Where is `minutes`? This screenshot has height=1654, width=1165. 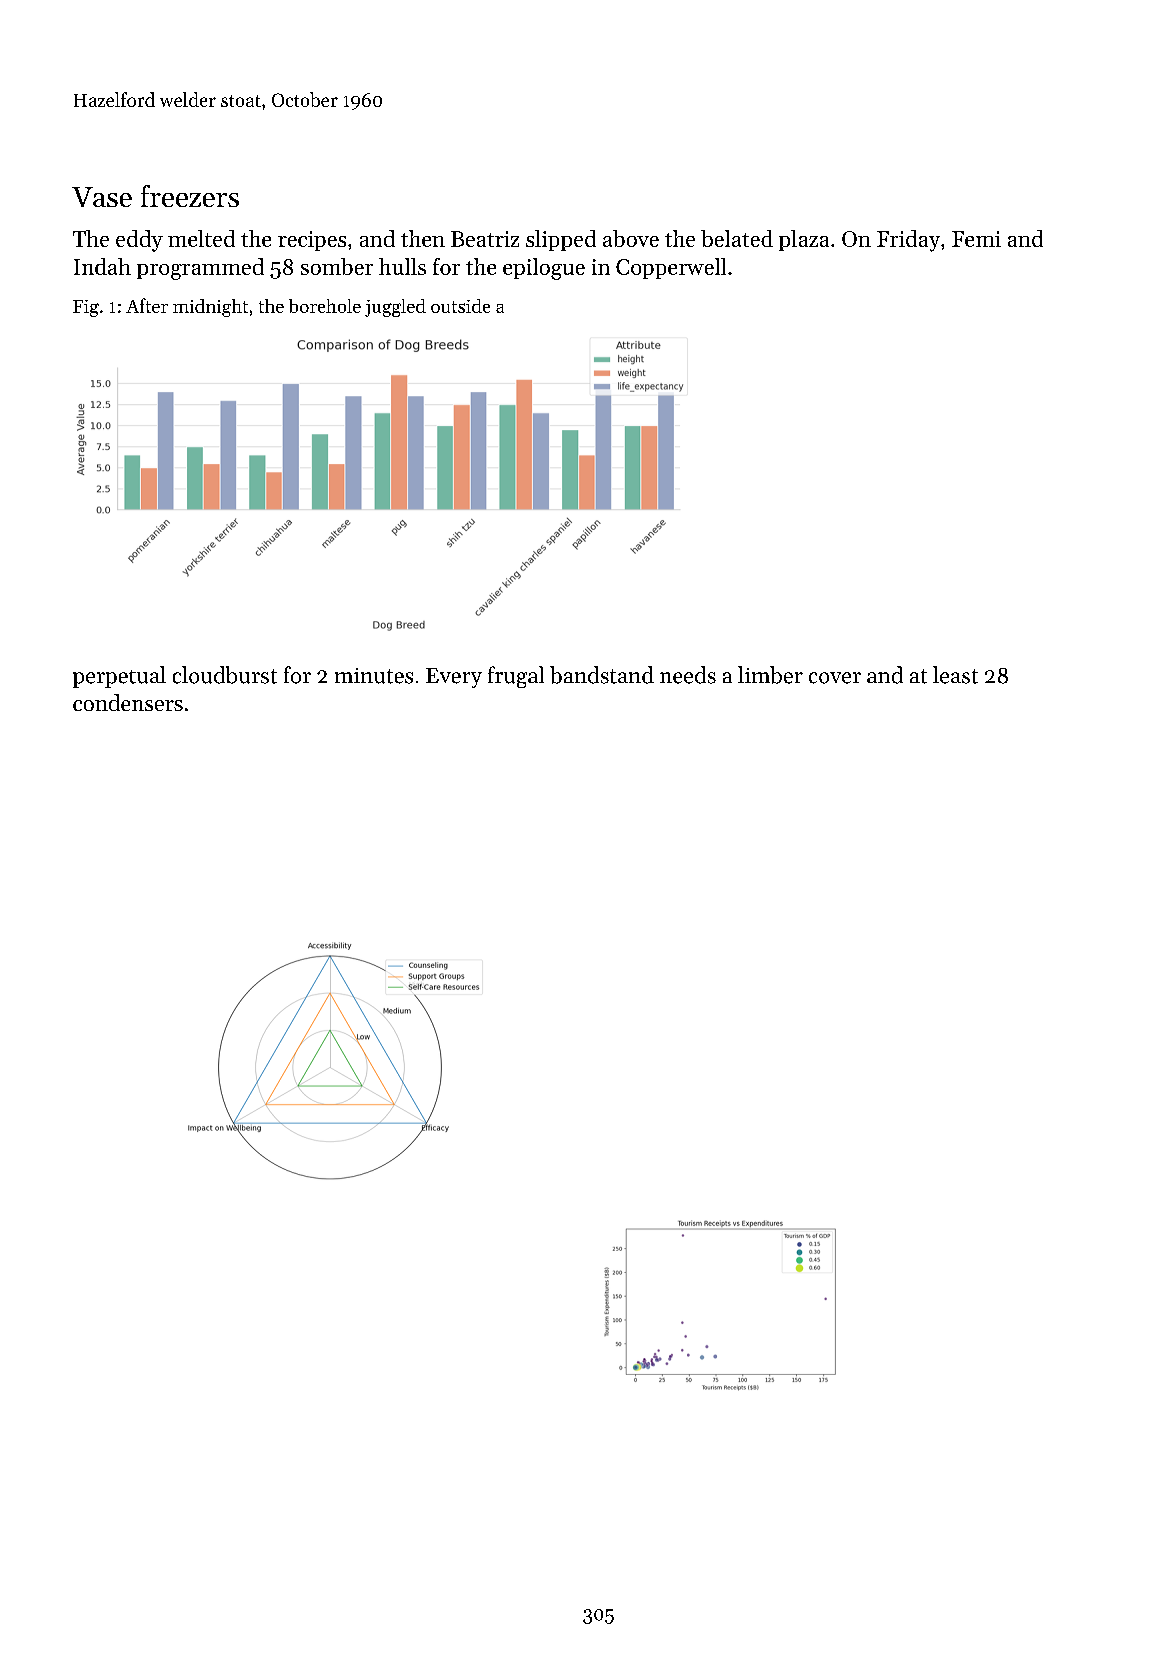 minutes is located at coordinates (374, 676).
